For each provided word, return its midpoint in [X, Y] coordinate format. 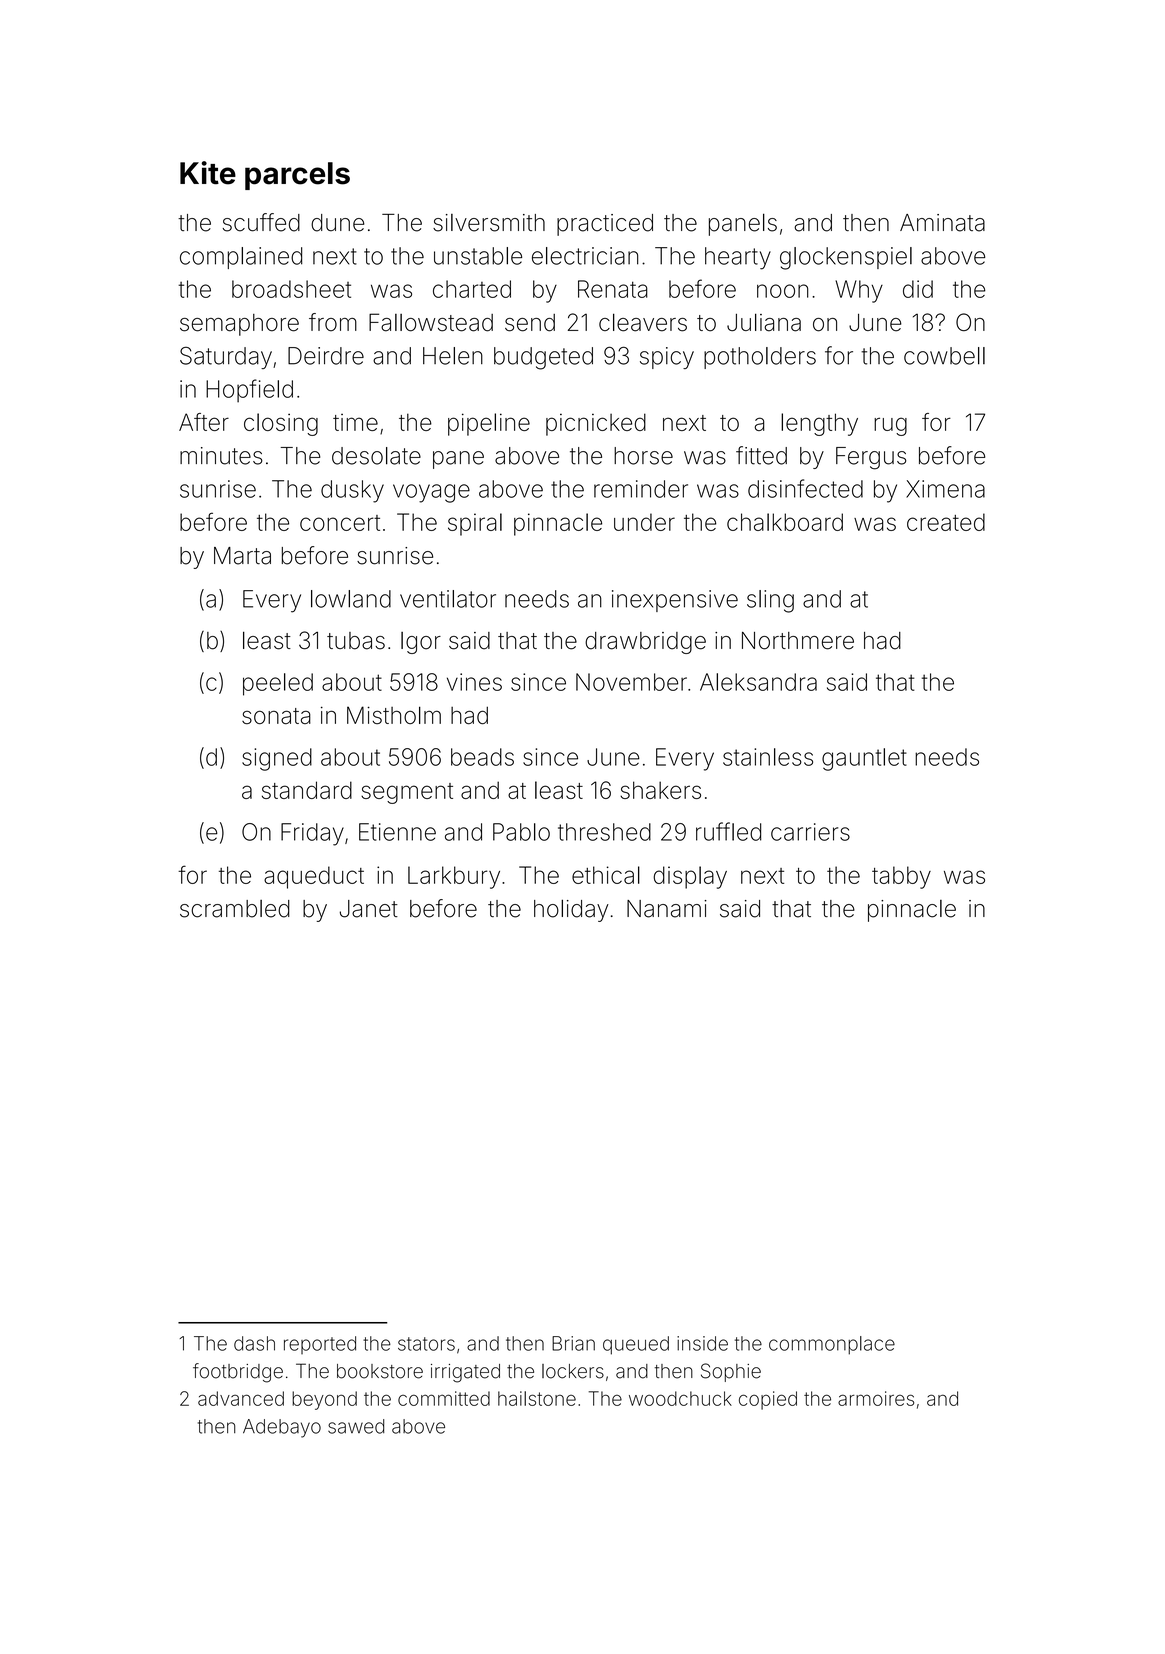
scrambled [235, 909]
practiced [605, 225]
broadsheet [291, 289]
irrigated [465, 1373]
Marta [242, 556]
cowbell [944, 356]
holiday [571, 910]
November [631, 682]
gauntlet [864, 759]
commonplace [832, 1345]
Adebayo [282, 1428]
